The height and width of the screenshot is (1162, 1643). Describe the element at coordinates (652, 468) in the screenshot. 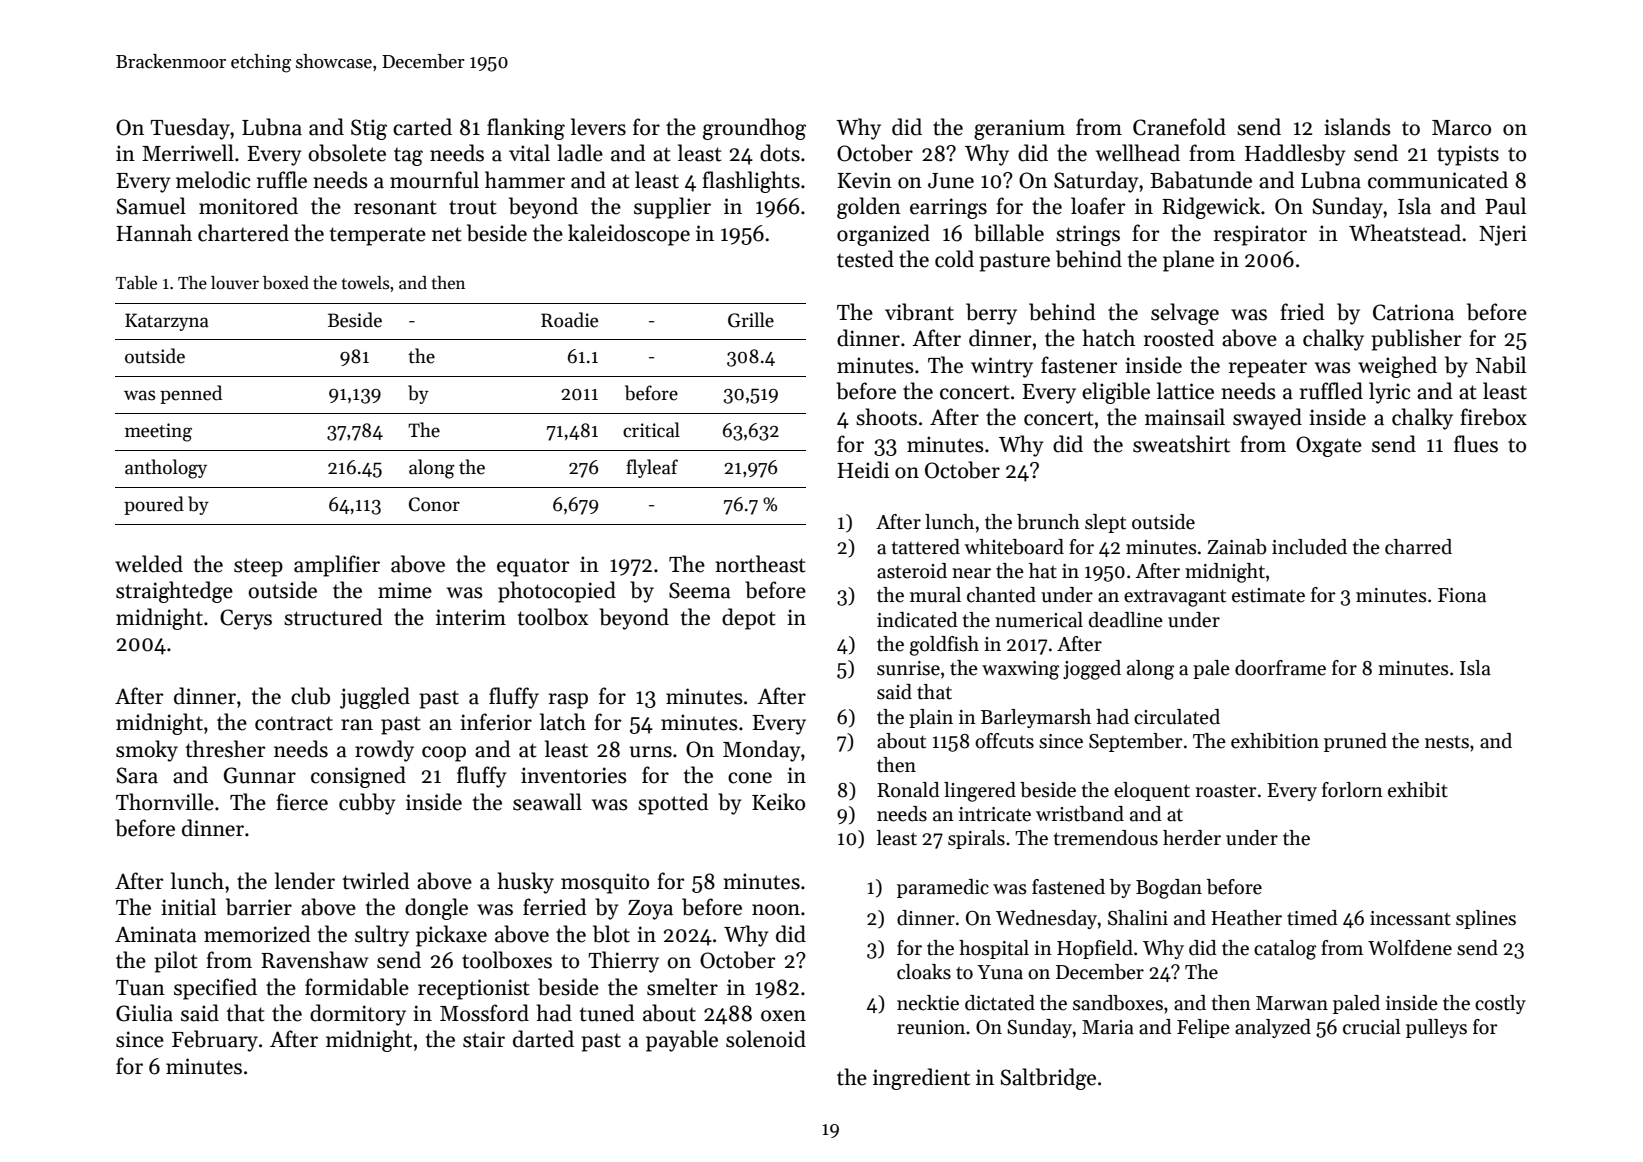

I see `flyleaf` at that location.
